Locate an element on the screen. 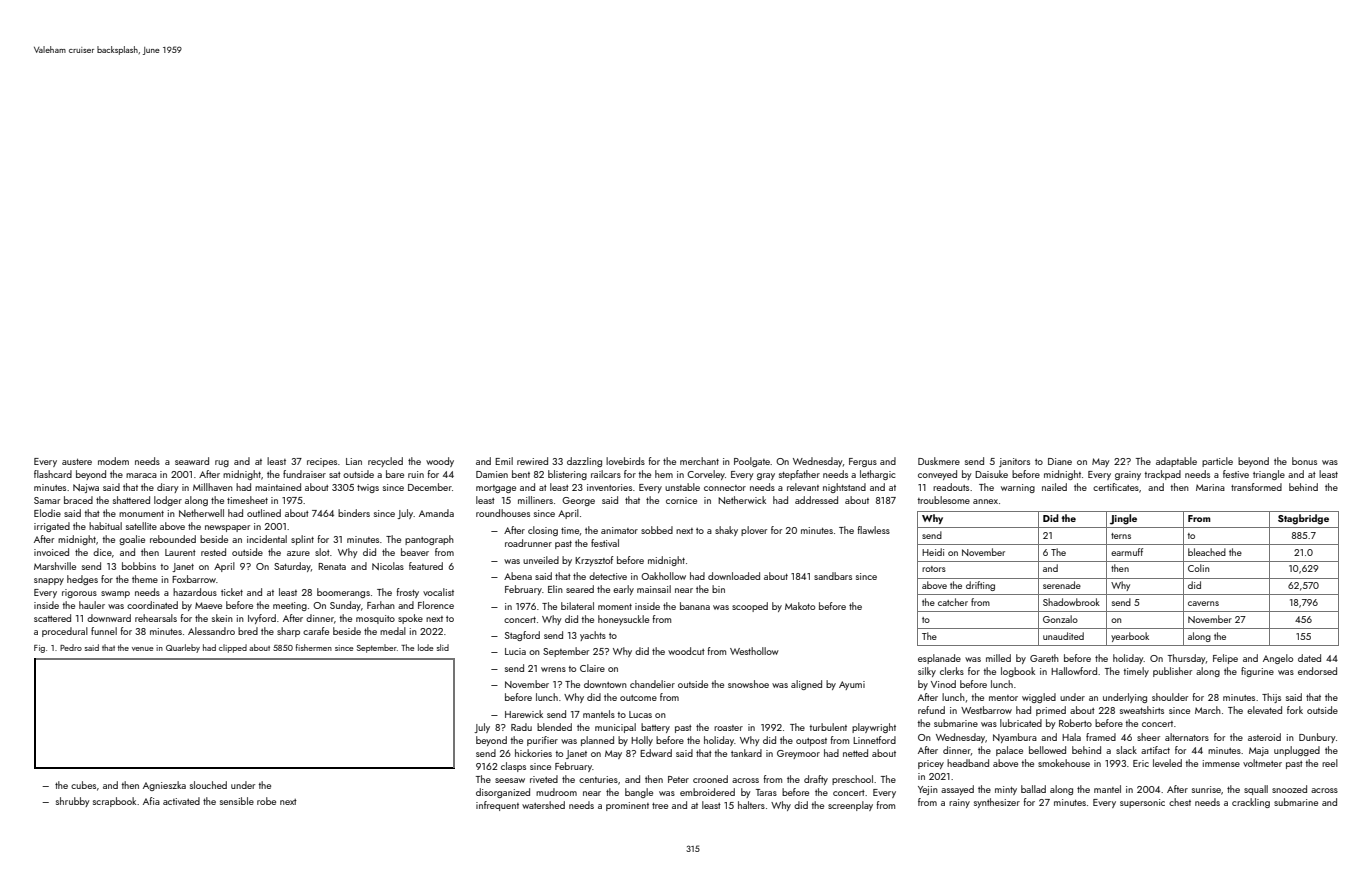  lubricated is located at coordinates (1021, 723).
